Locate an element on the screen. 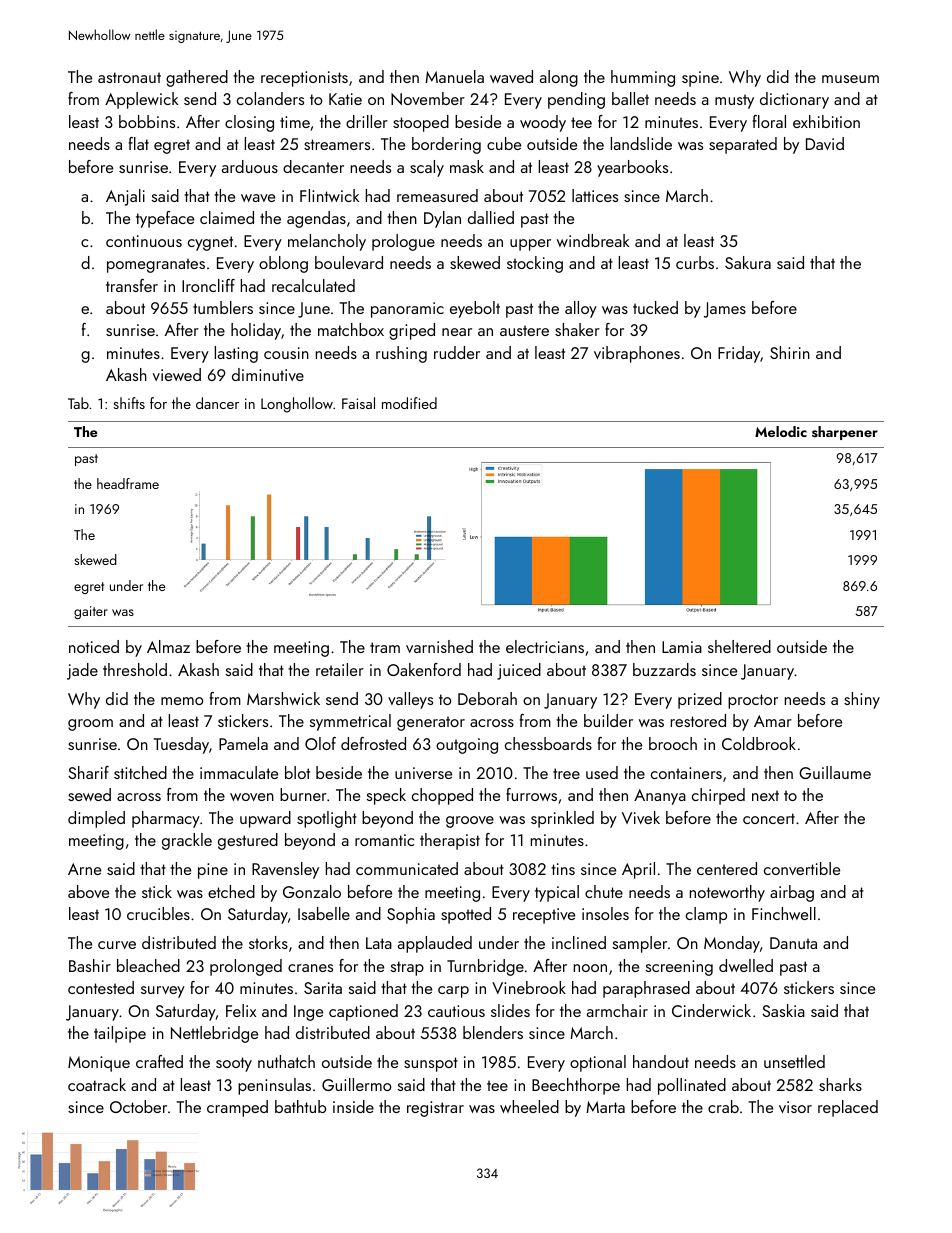 This screenshot has width=952, height=1233. Guillaume is located at coordinates (835, 772).
